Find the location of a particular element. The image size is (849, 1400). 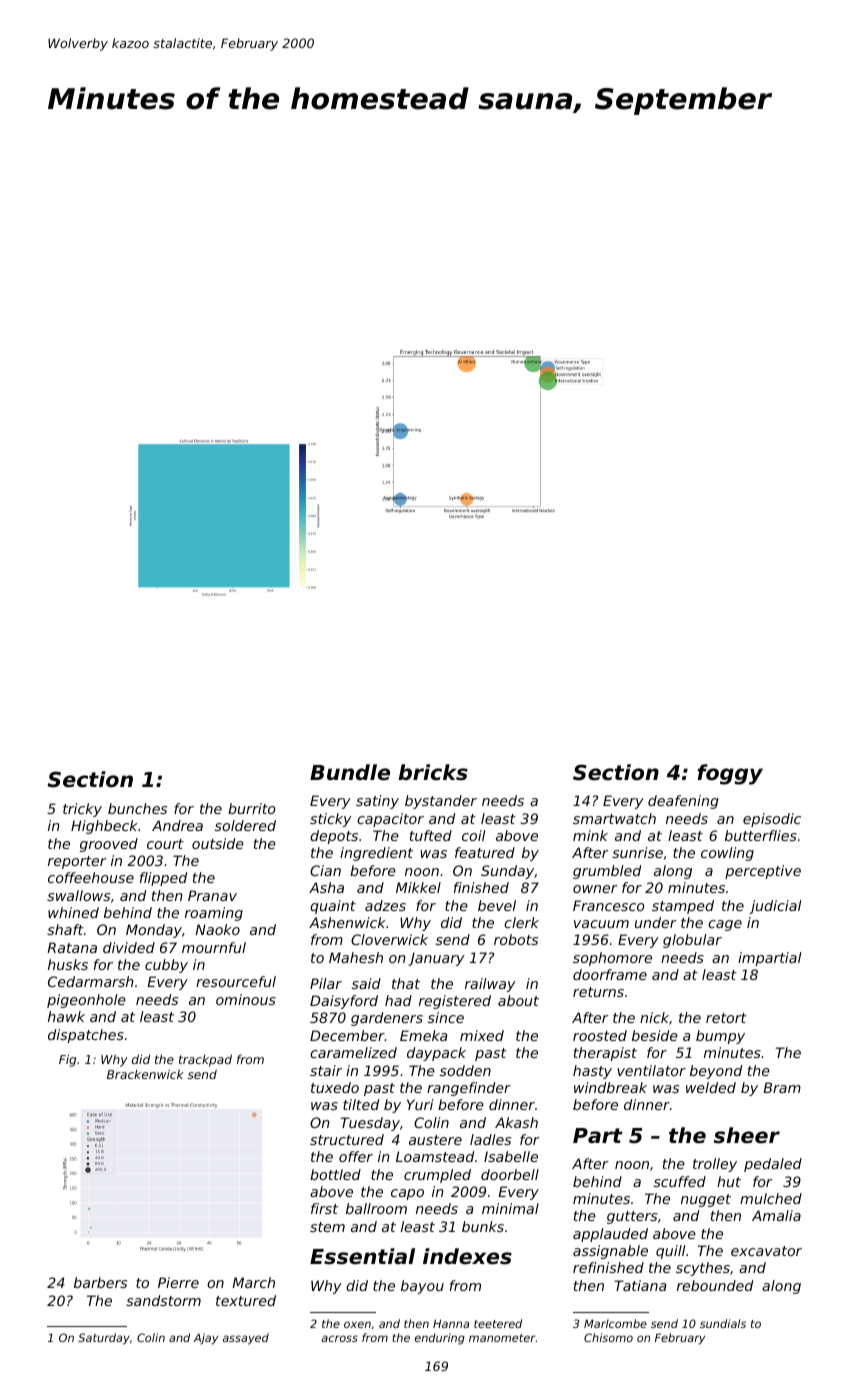

doorframe is located at coordinates (610, 974).
